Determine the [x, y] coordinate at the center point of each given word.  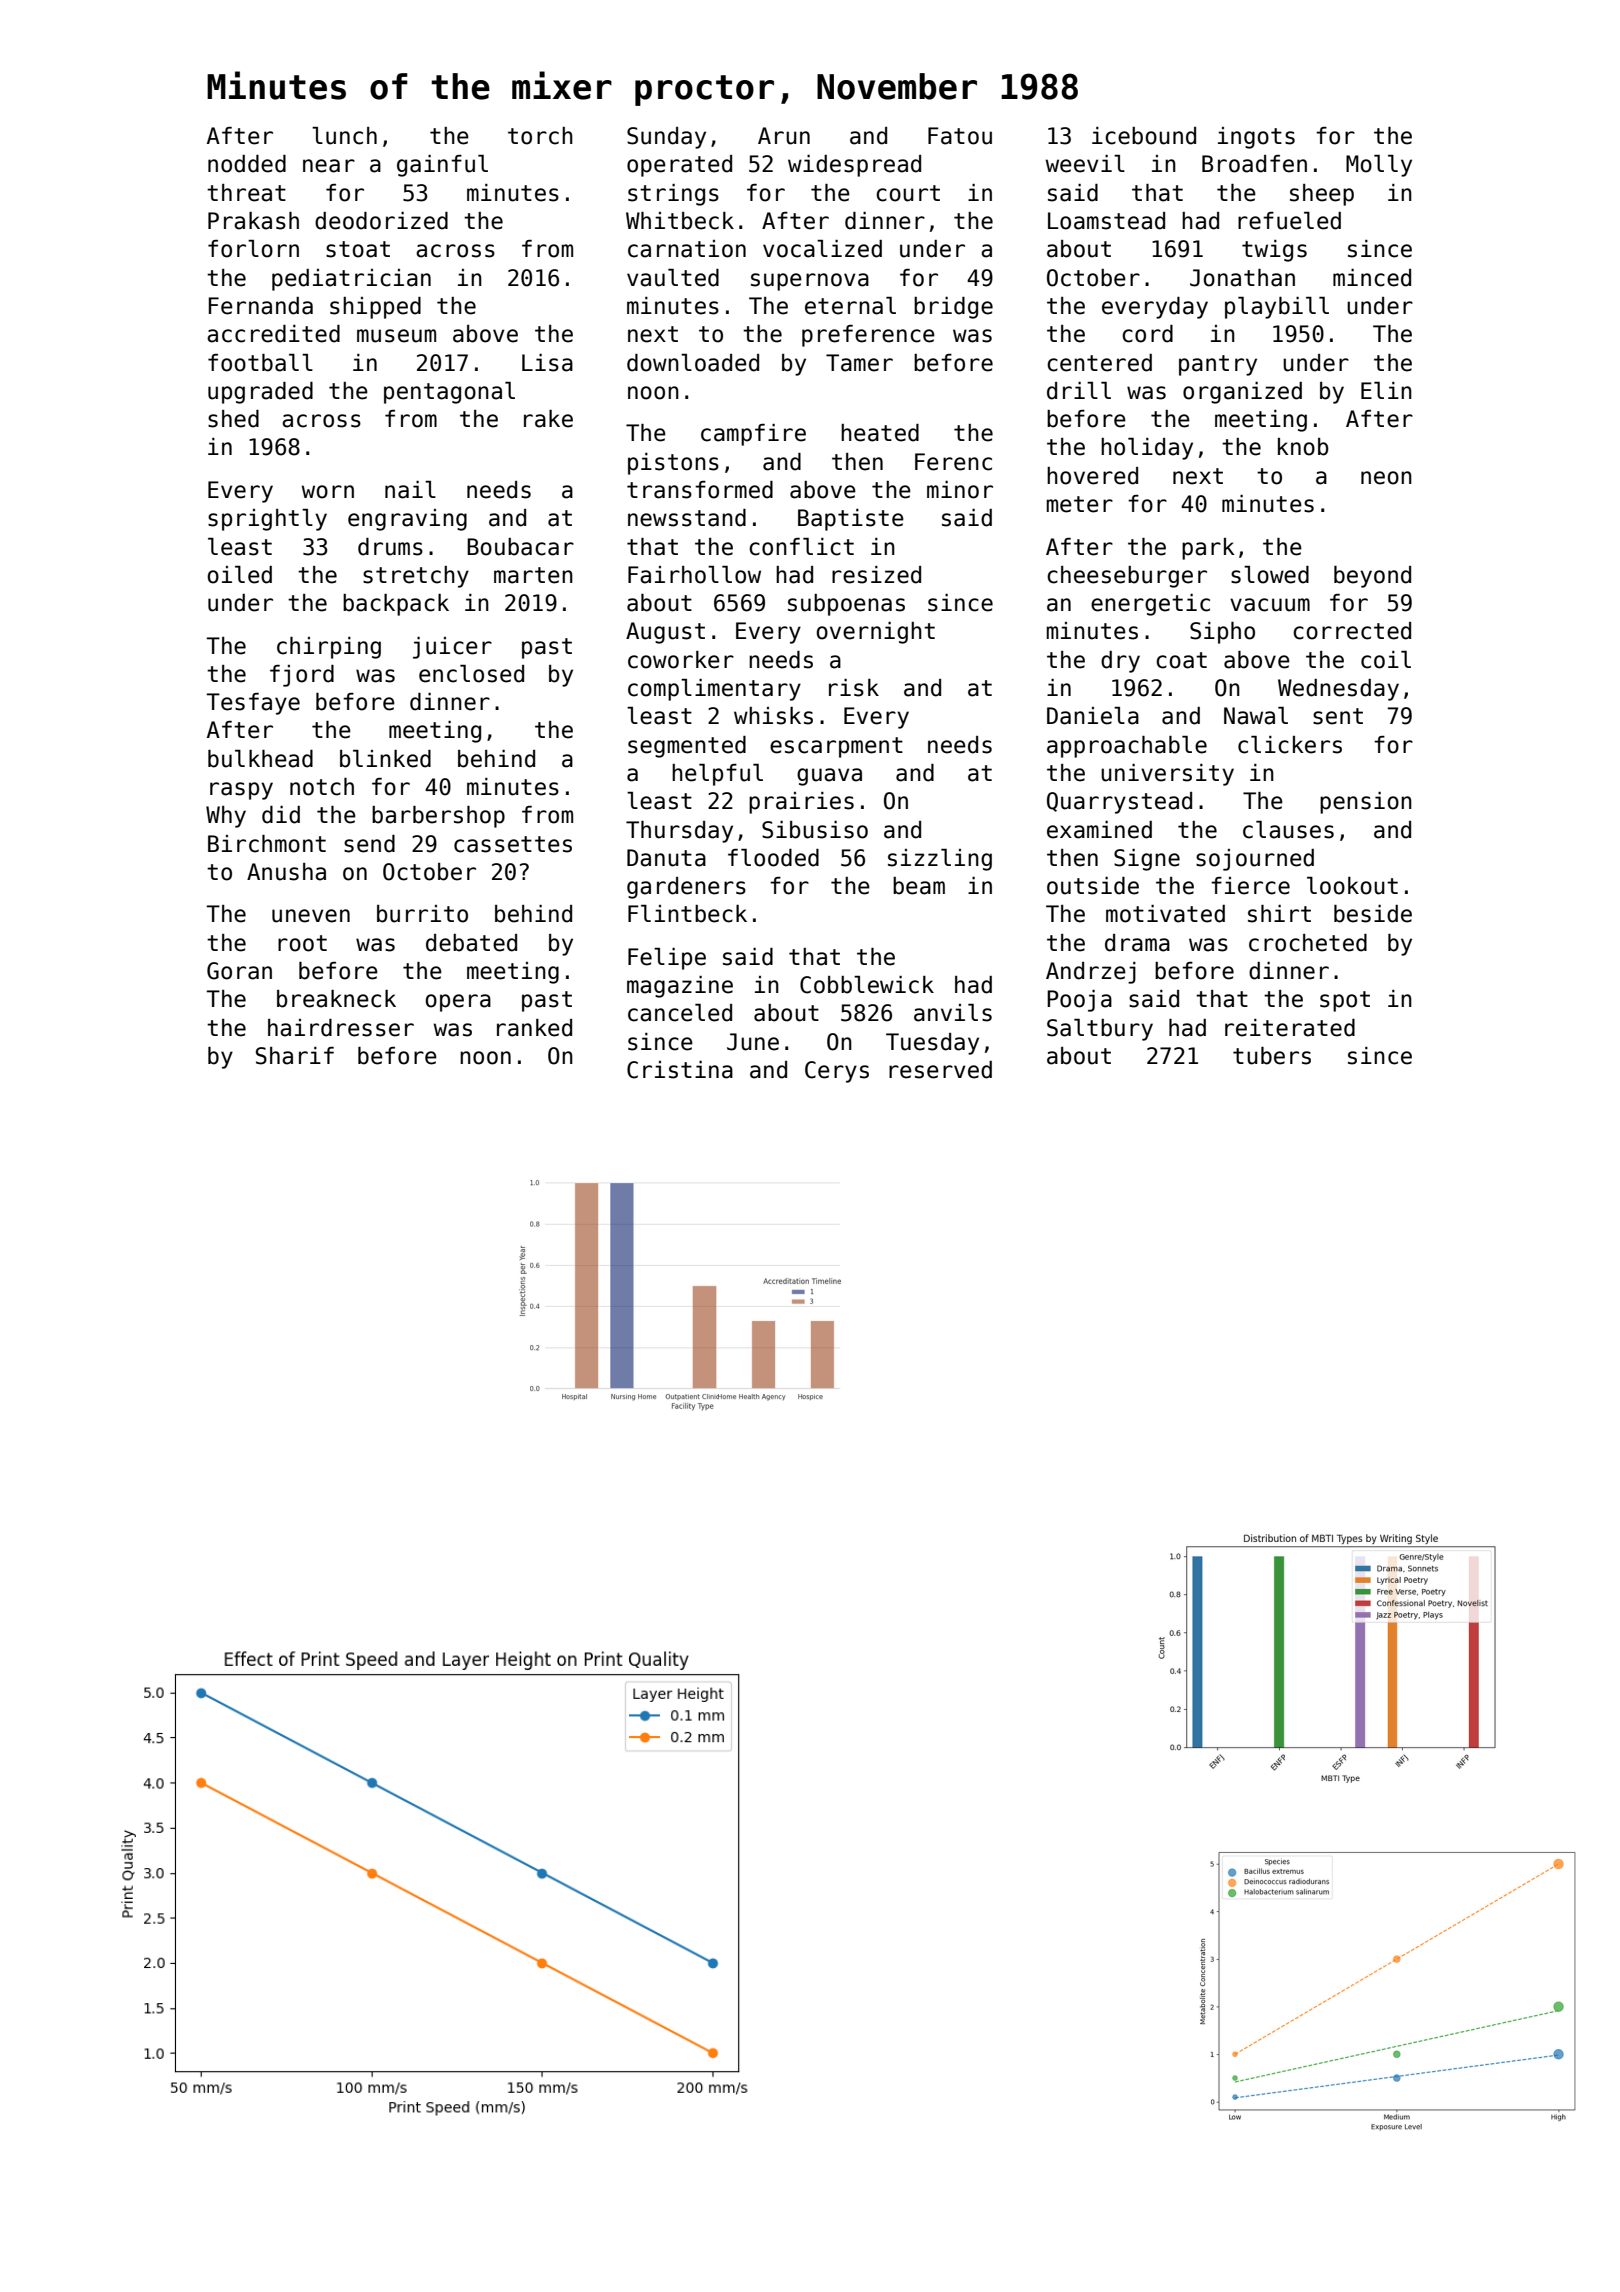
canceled [680, 1013]
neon [1386, 478]
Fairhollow [694, 575]
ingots [1256, 138]
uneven [311, 916]
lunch [344, 136]
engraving [407, 520]
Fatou [960, 136]
